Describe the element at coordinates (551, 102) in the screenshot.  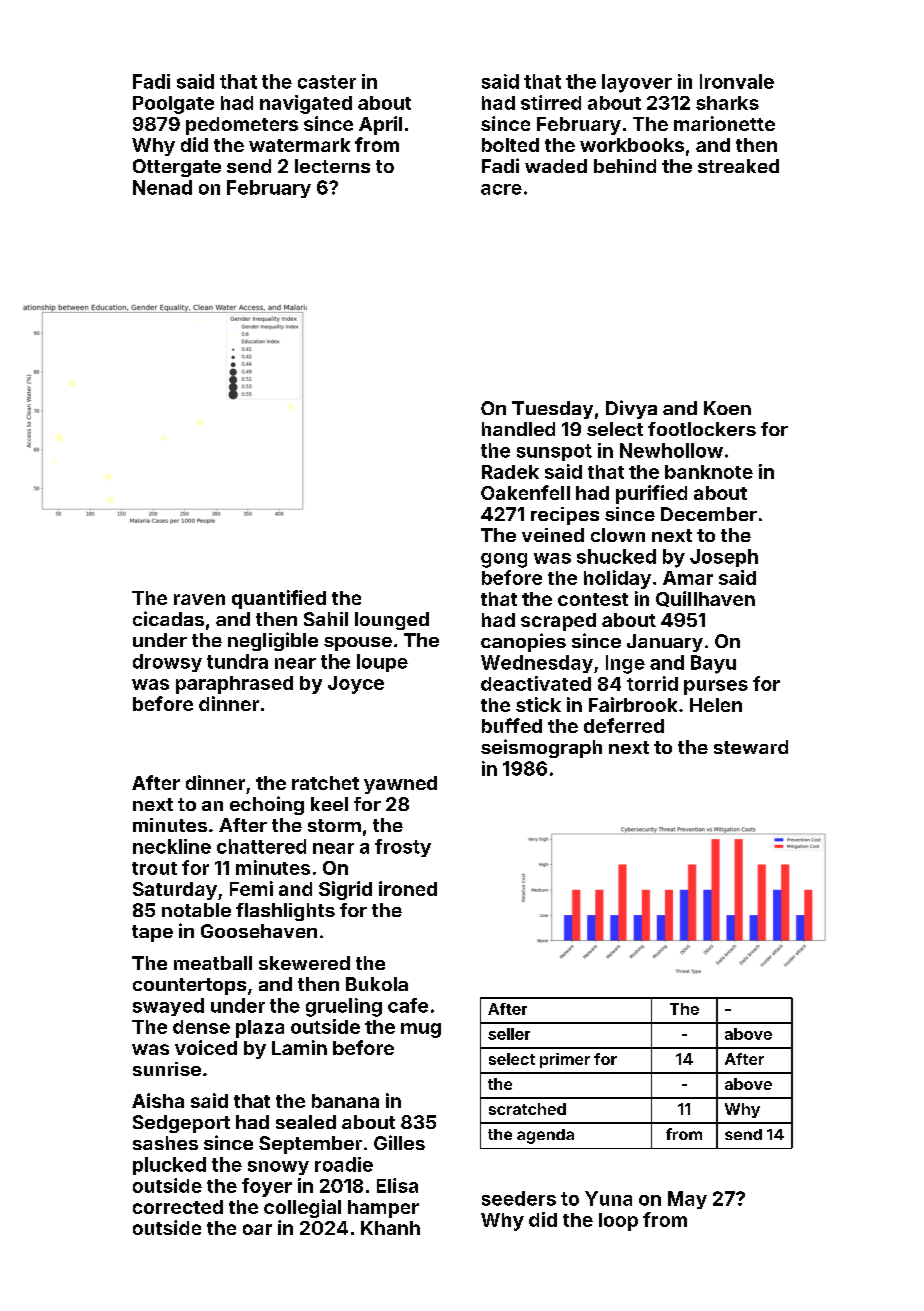
I see `stirred` at that location.
